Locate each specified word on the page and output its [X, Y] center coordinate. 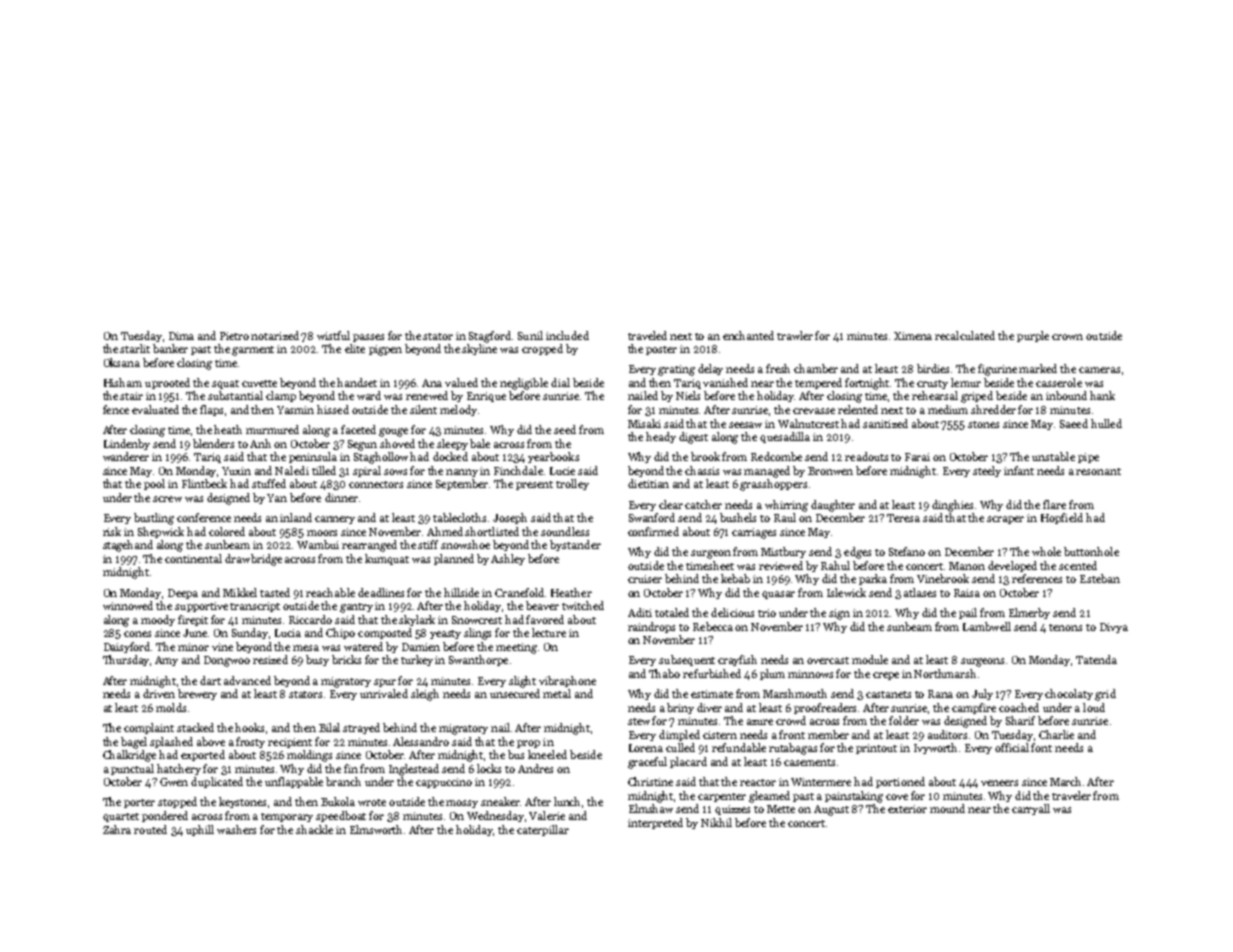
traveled [647, 335]
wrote [372, 802]
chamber [816, 368]
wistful [333, 335]
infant [1019, 470]
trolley [572, 484]
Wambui [318, 544]
